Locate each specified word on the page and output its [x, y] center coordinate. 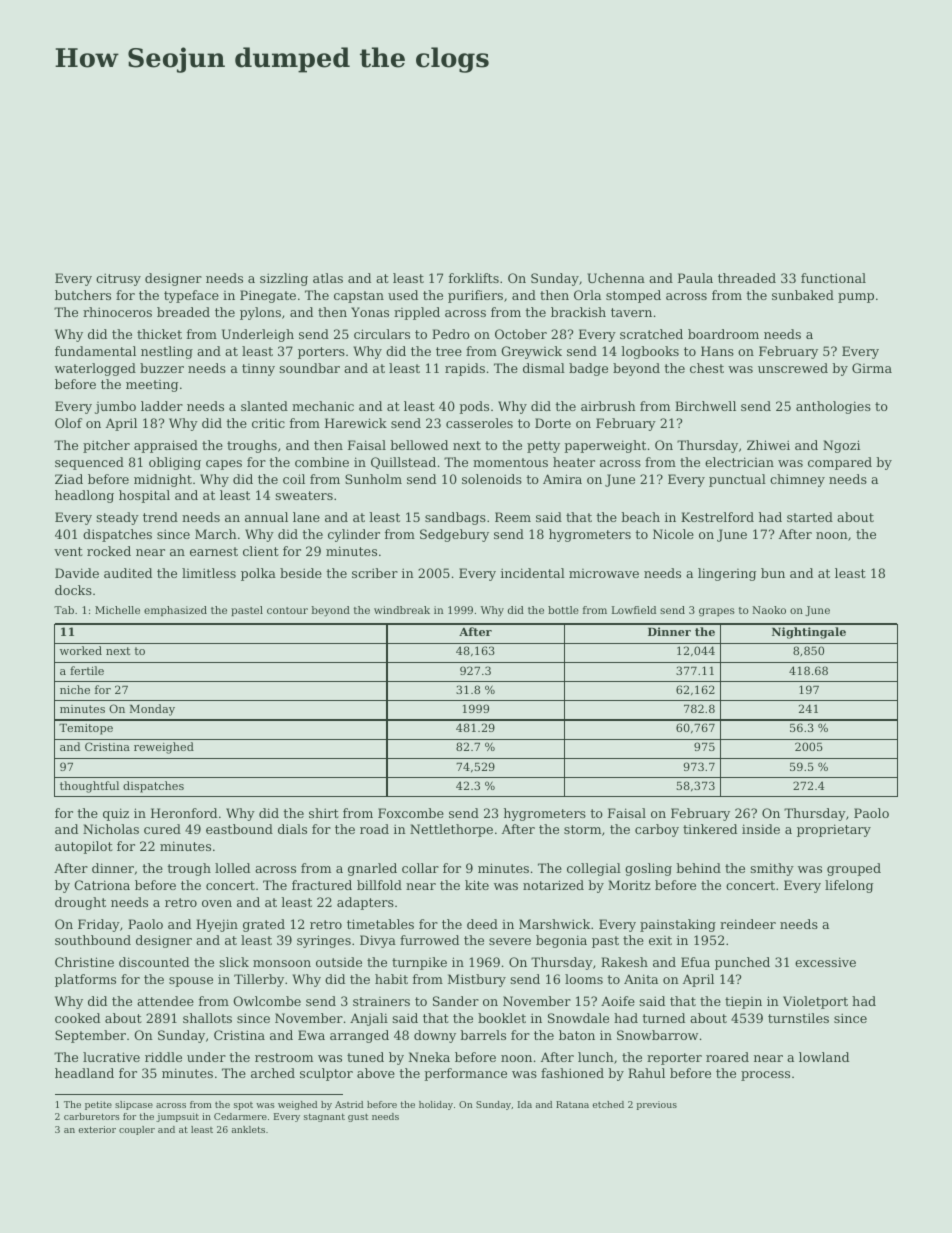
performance [465, 1074]
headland [84, 1073]
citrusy [118, 279]
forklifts [474, 278]
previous [657, 1105]
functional [833, 278]
